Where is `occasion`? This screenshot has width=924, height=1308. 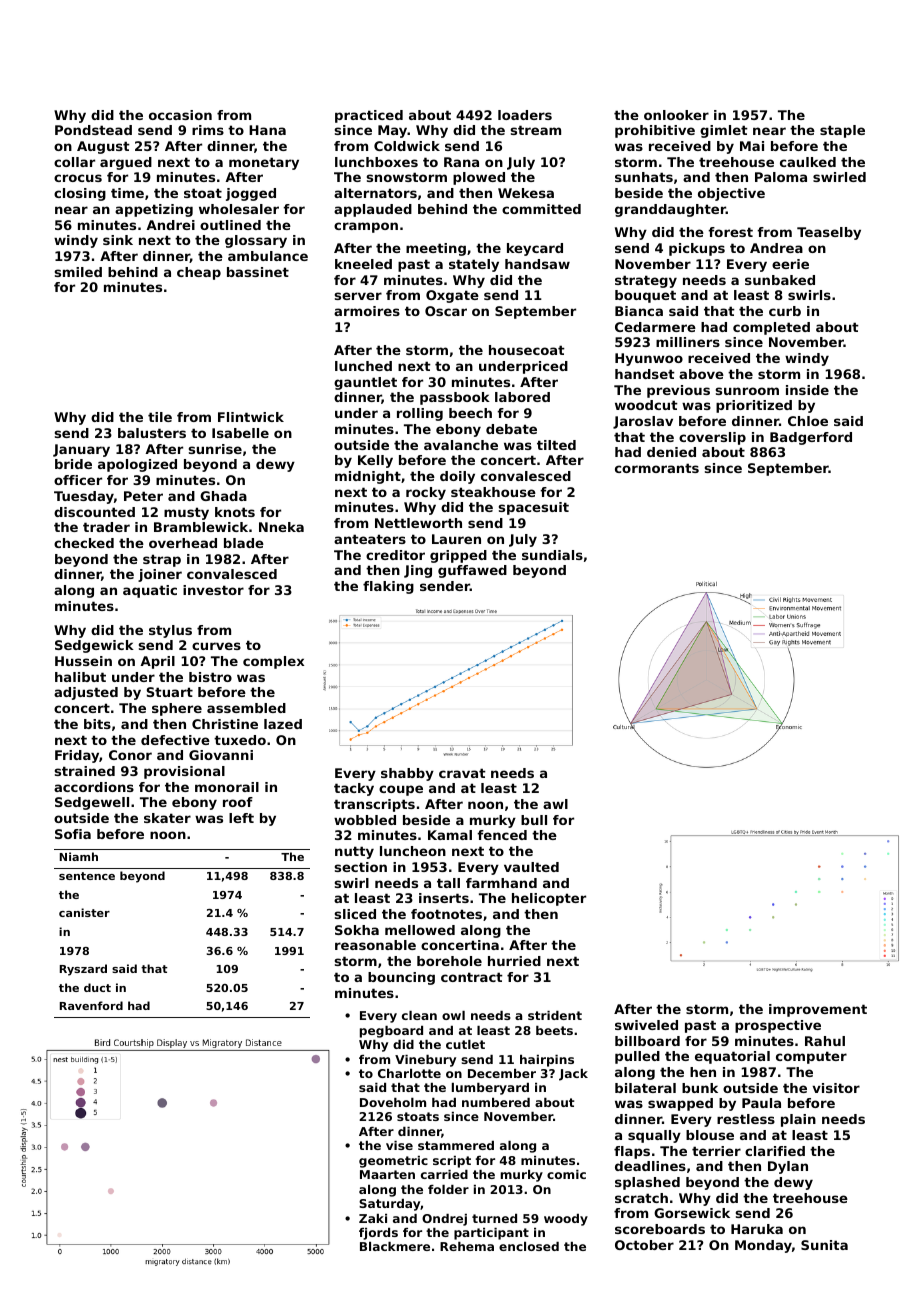
occasion is located at coordinates (180, 115).
